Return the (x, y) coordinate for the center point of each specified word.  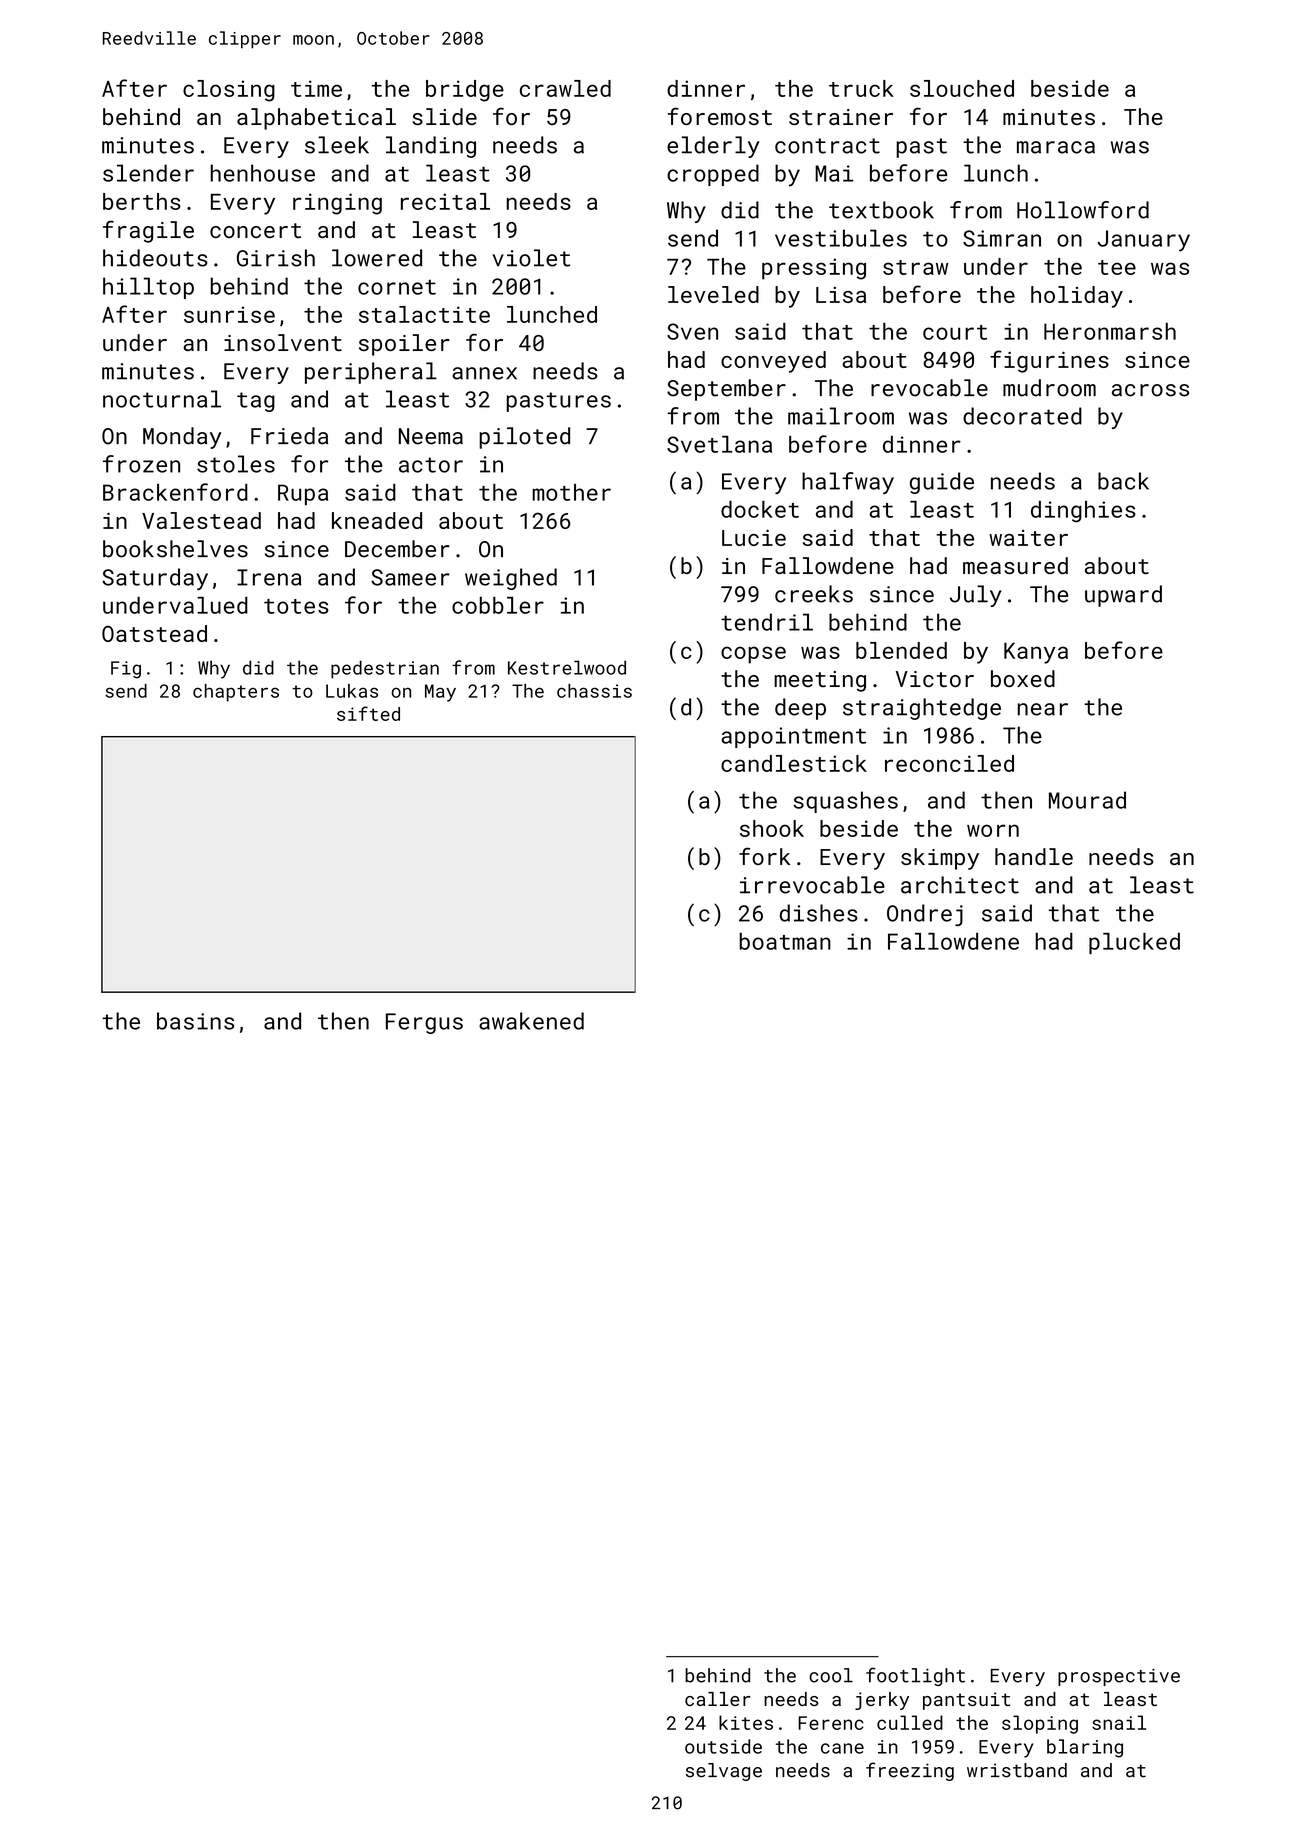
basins (195, 1021)
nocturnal (162, 399)
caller (718, 1699)
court (955, 332)
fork (764, 856)
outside (723, 1746)
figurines (1049, 361)
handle (1034, 856)
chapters (236, 693)
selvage (724, 1772)
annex (484, 373)
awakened (531, 1021)
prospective (1119, 1677)
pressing (814, 269)
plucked (1134, 943)
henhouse (262, 173)
